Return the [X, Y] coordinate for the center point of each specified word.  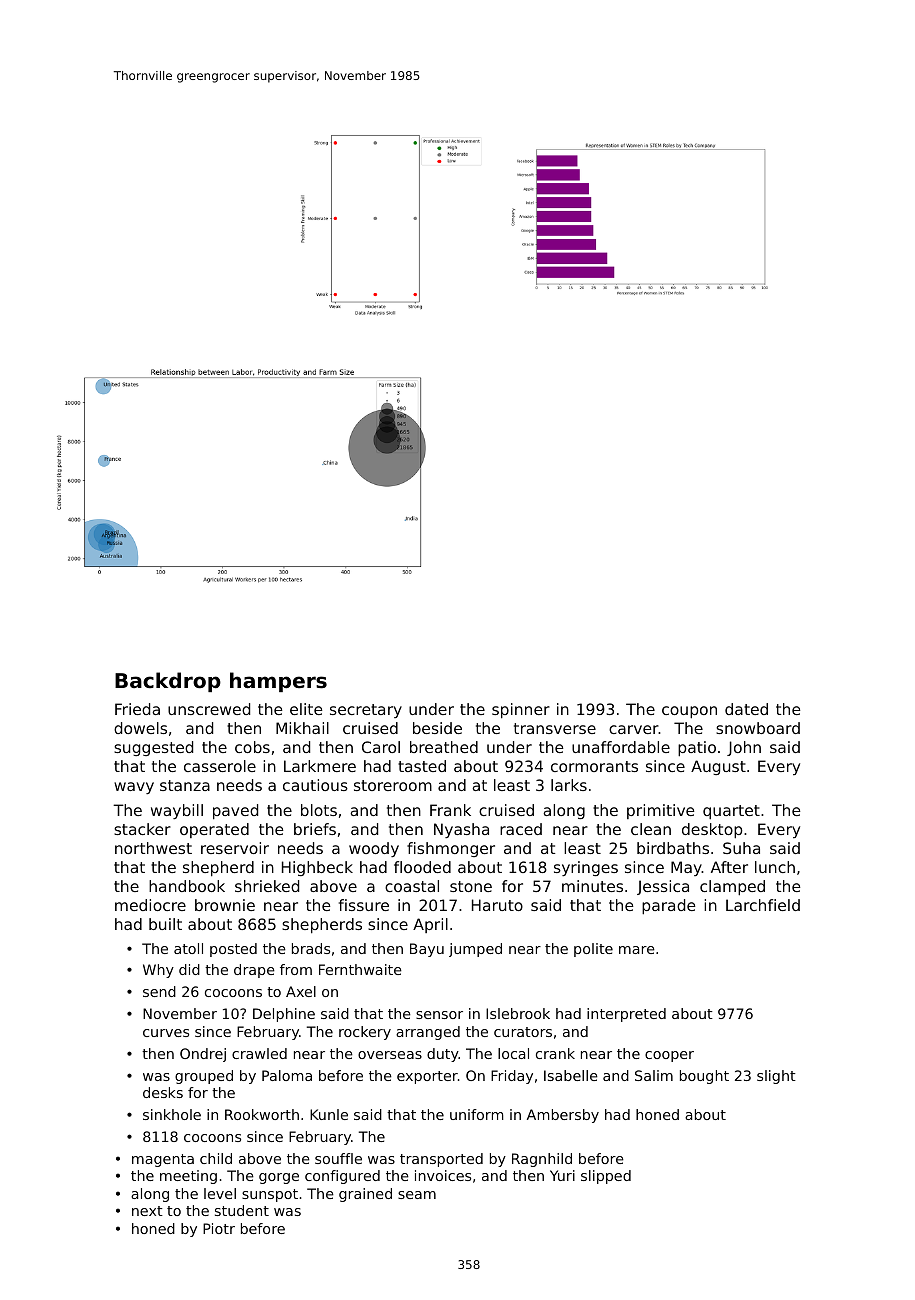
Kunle [329, 1114]
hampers [278, 682]
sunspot [270, 1195]
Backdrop [168, 682]
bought [704, 1077]
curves [166, 1033]
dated [746, 709]
